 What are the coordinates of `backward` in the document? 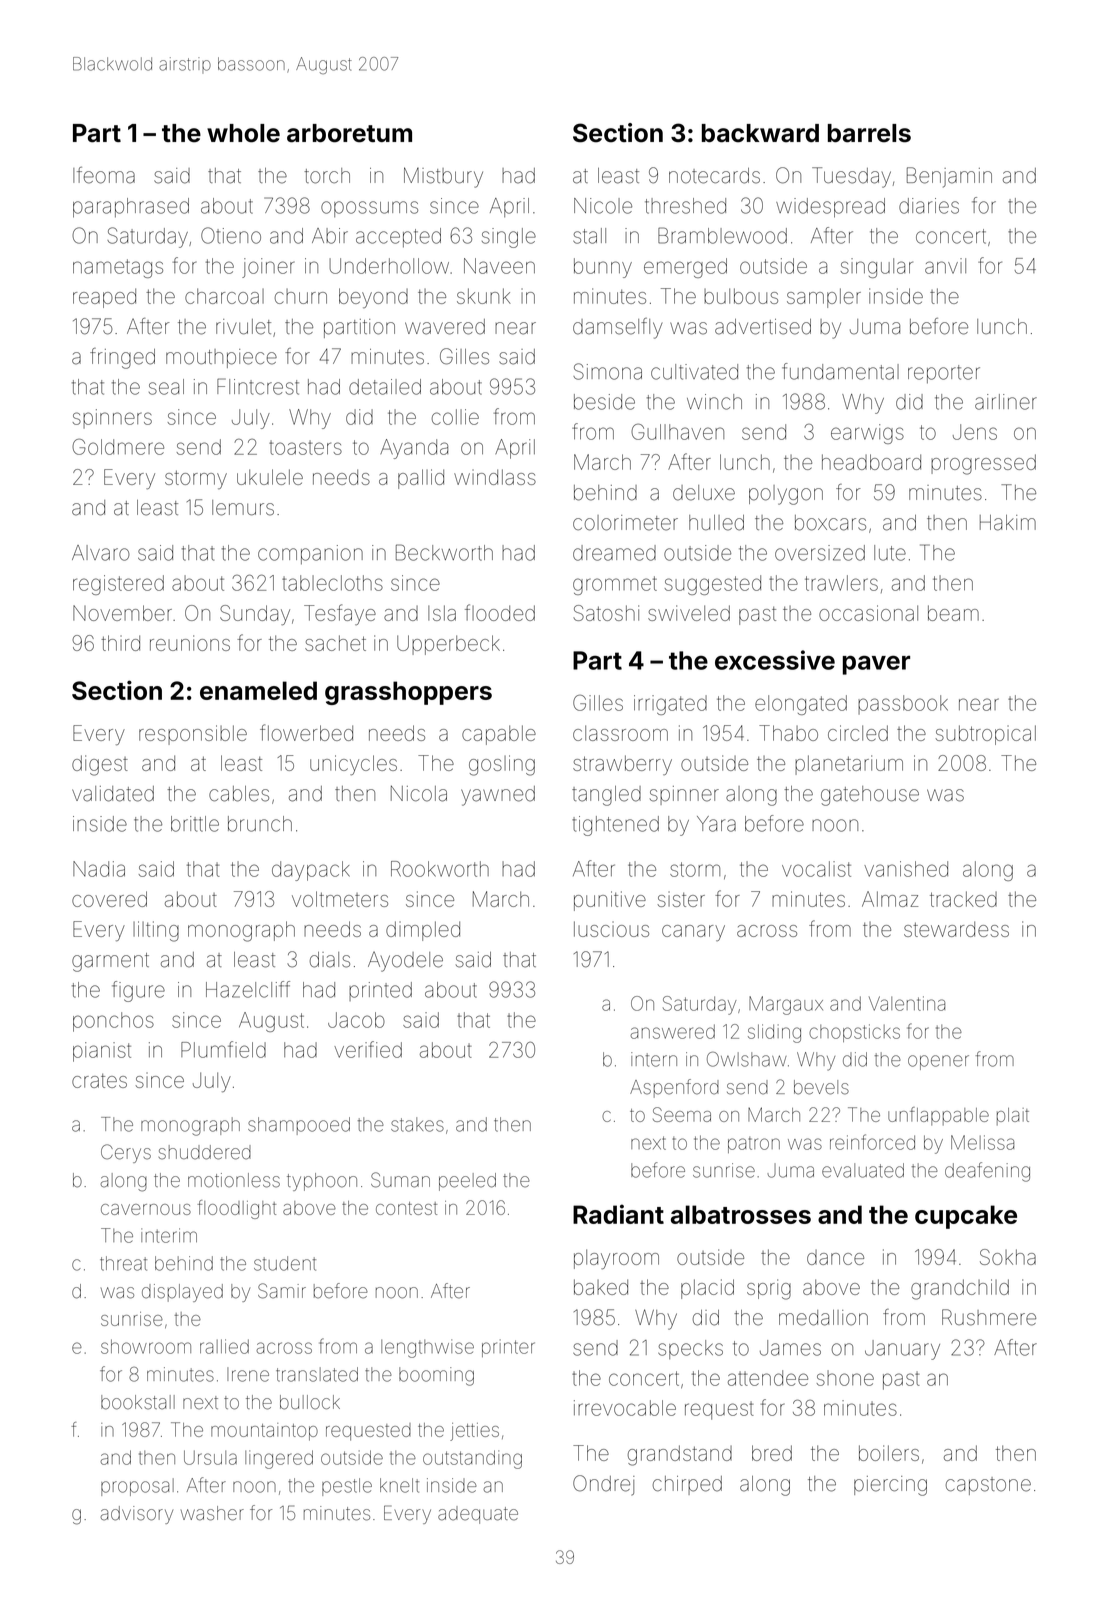 It's located at (760, 133).
